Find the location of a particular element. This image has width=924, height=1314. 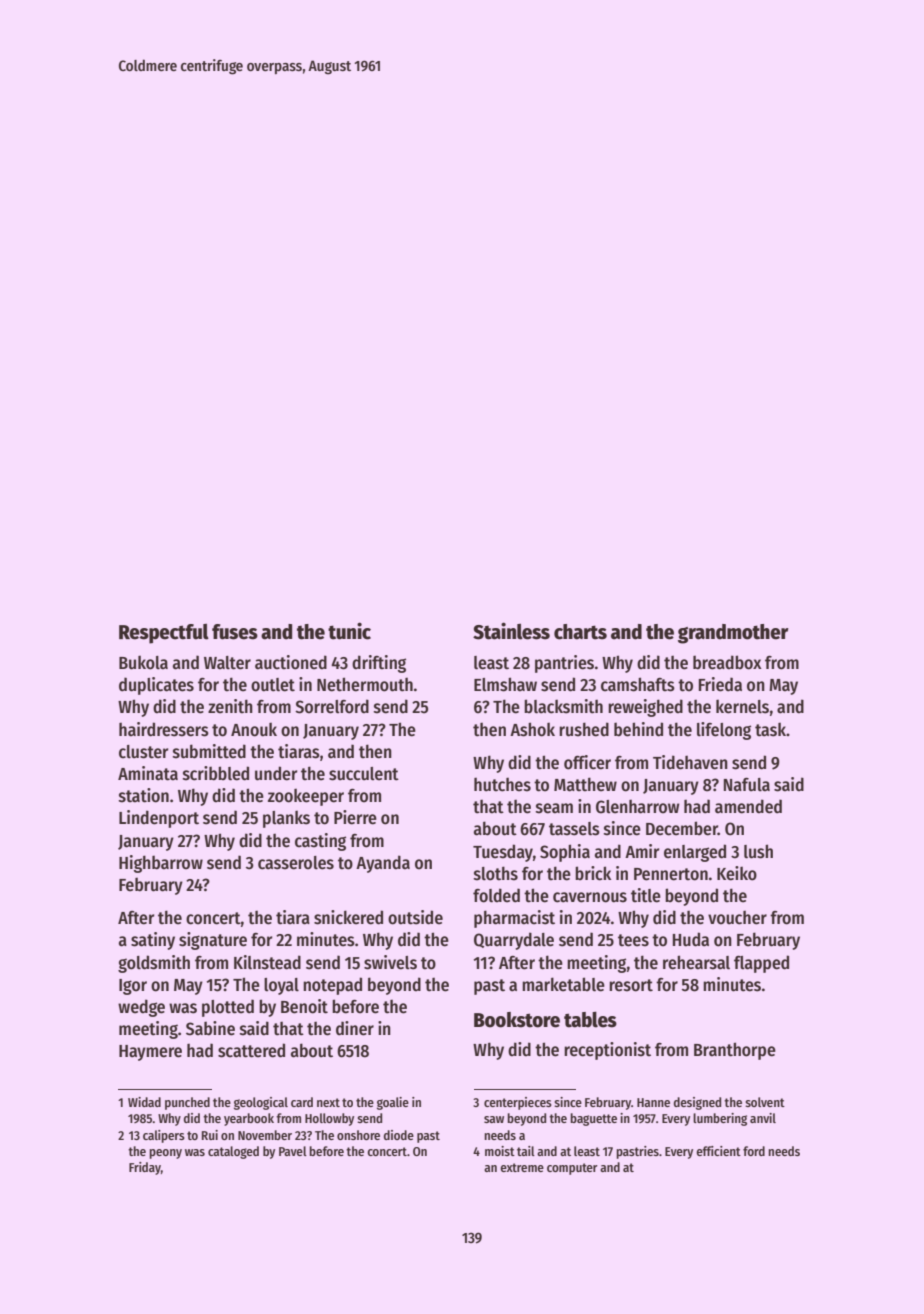

Lindenport is located at coordinates (159, 819).
